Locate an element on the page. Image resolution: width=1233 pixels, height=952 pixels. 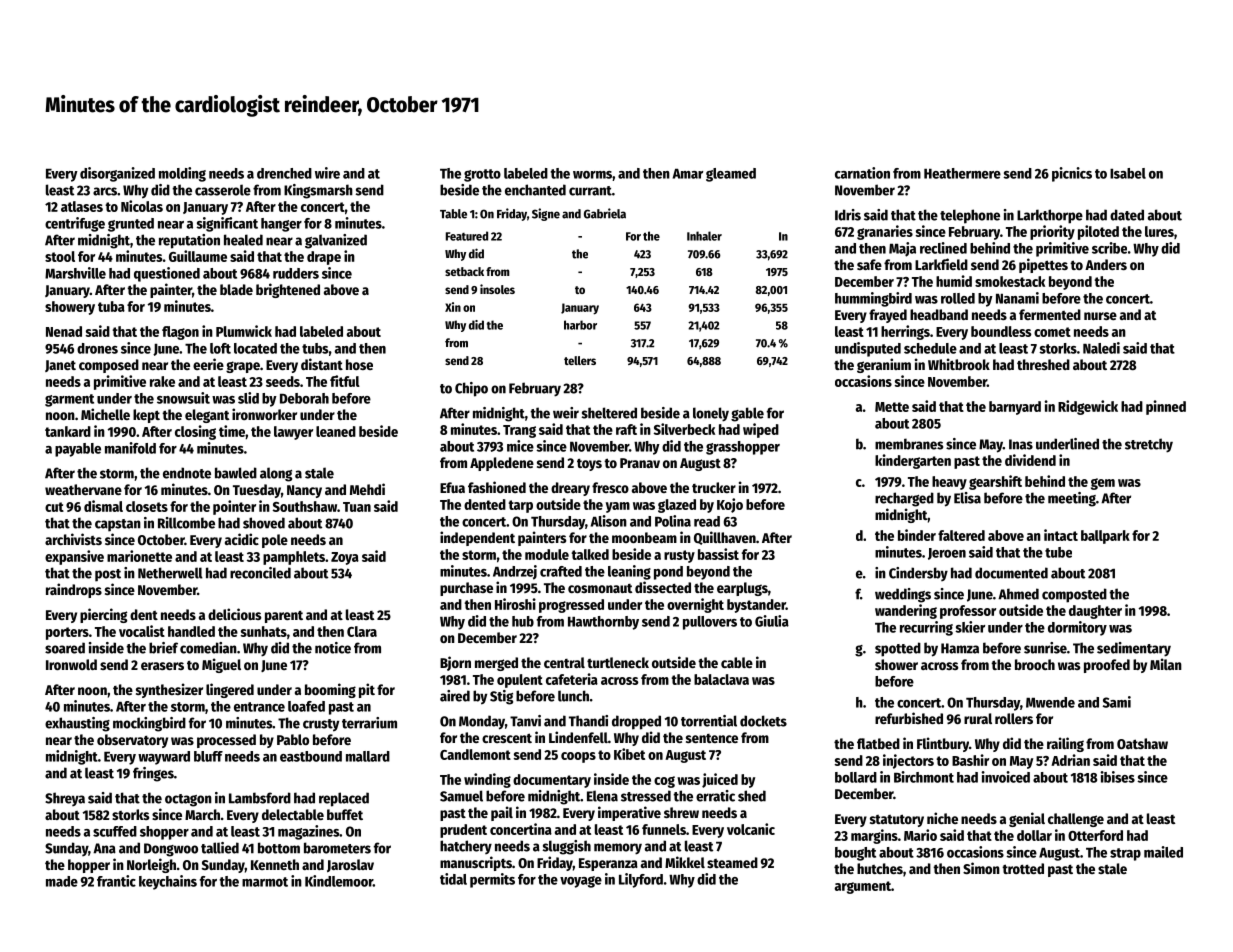
carnation is located at coordinates (862, 173).
